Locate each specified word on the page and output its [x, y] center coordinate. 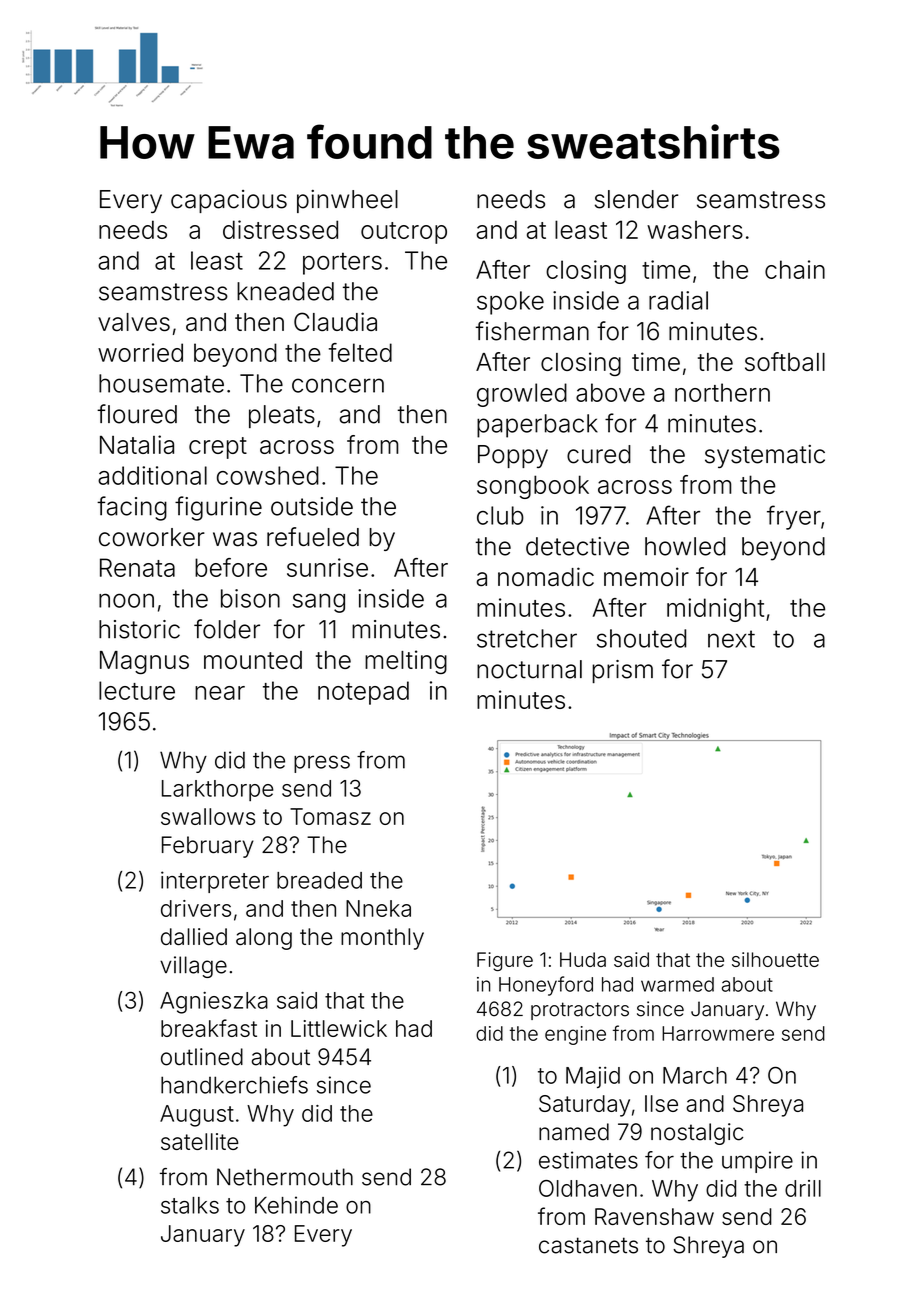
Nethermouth [285, 1177]
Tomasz [330, 816]
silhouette [775, 959]
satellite [200, 1141]
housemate [161, 383]
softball [785, 361]
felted [360, 352]
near [220, 693]
